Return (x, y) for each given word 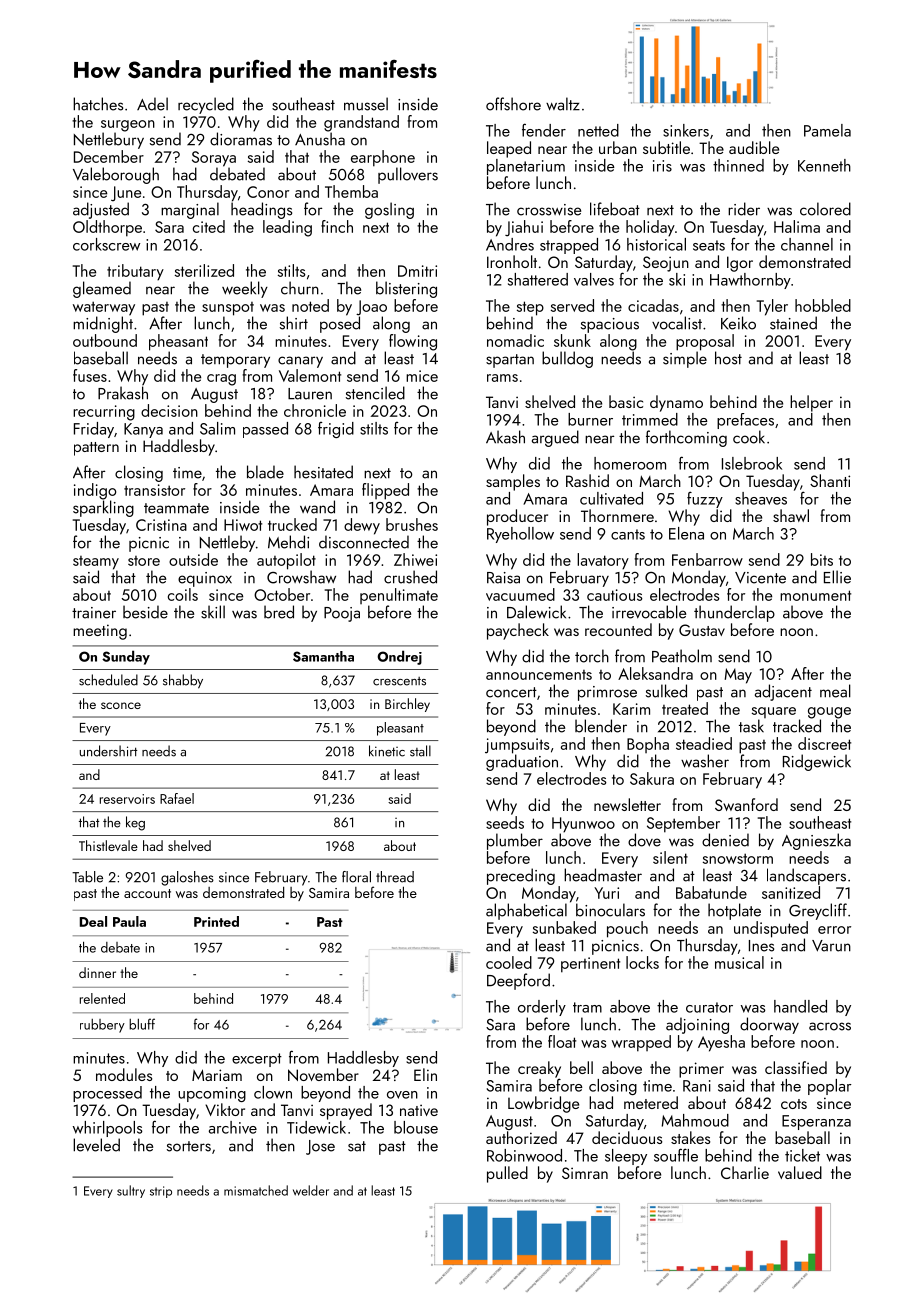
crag (221, 380)
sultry (131, 1191)
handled (800, 1006)
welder (311, 1190)
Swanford (746, 804)
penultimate (399, 596)
